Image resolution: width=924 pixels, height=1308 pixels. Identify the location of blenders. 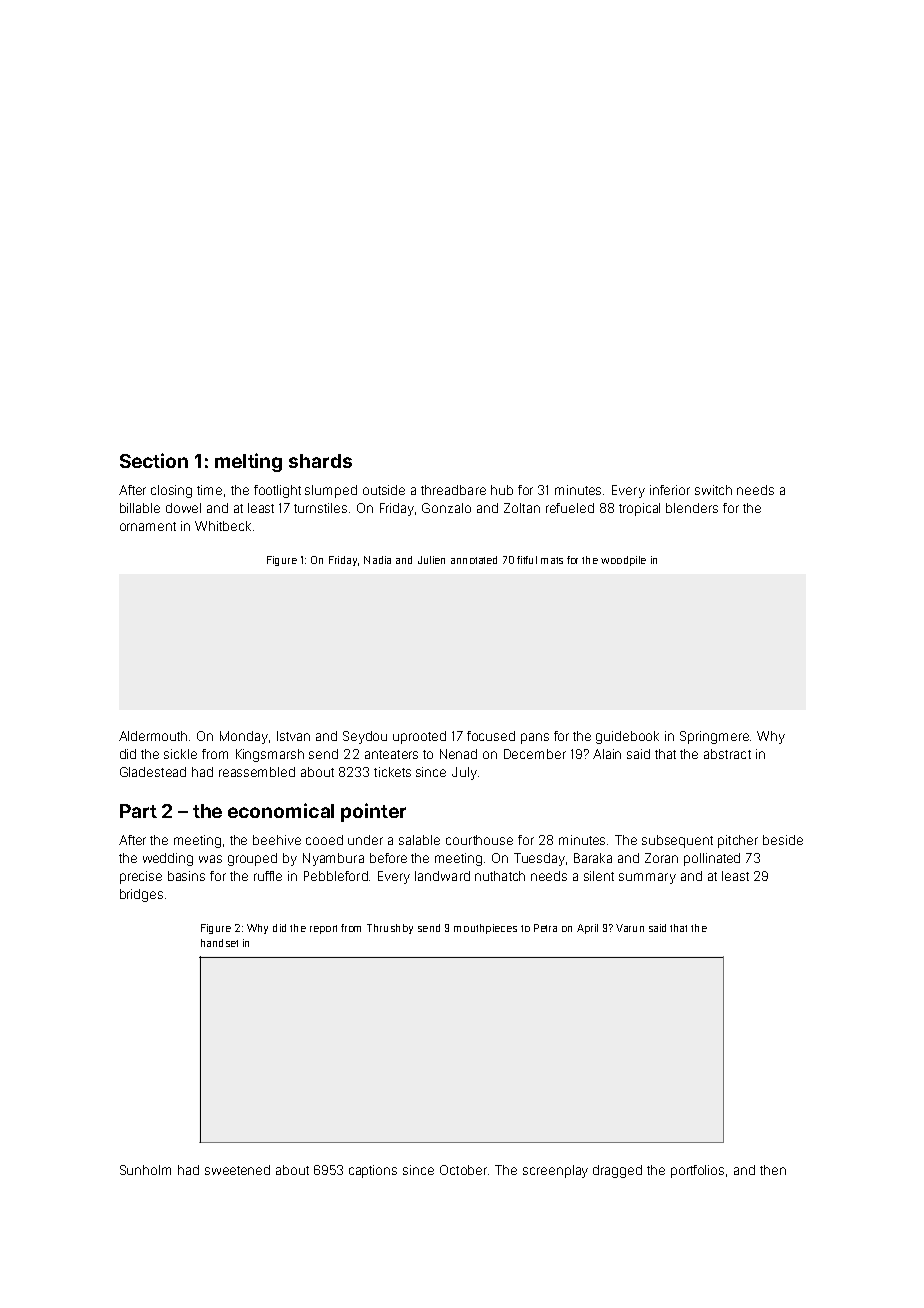
(692, 508).
